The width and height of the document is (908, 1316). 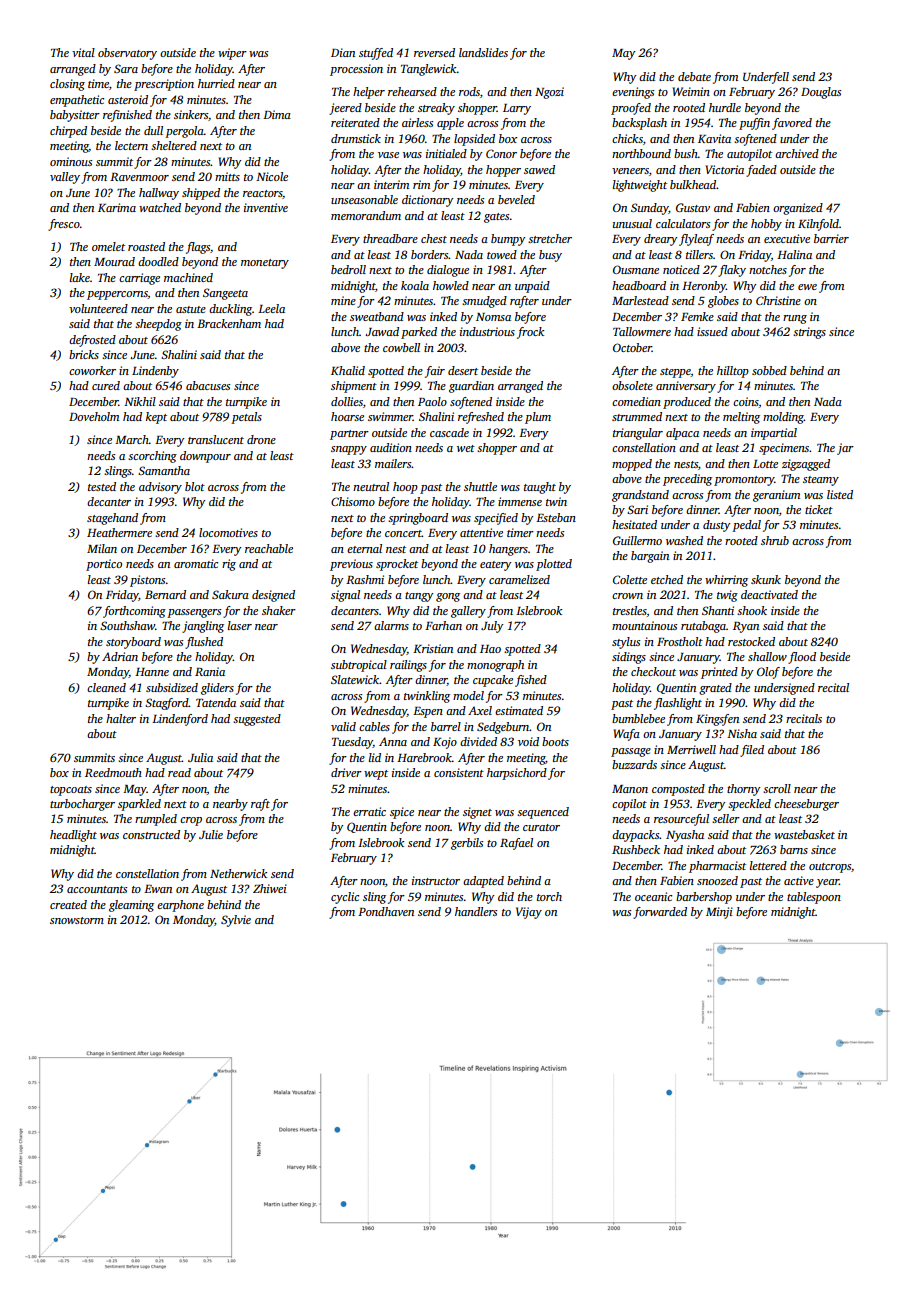 What do you see at coordinates (467, 844) in the document?
I see `gerbils` at bounding box center [467, 844].
